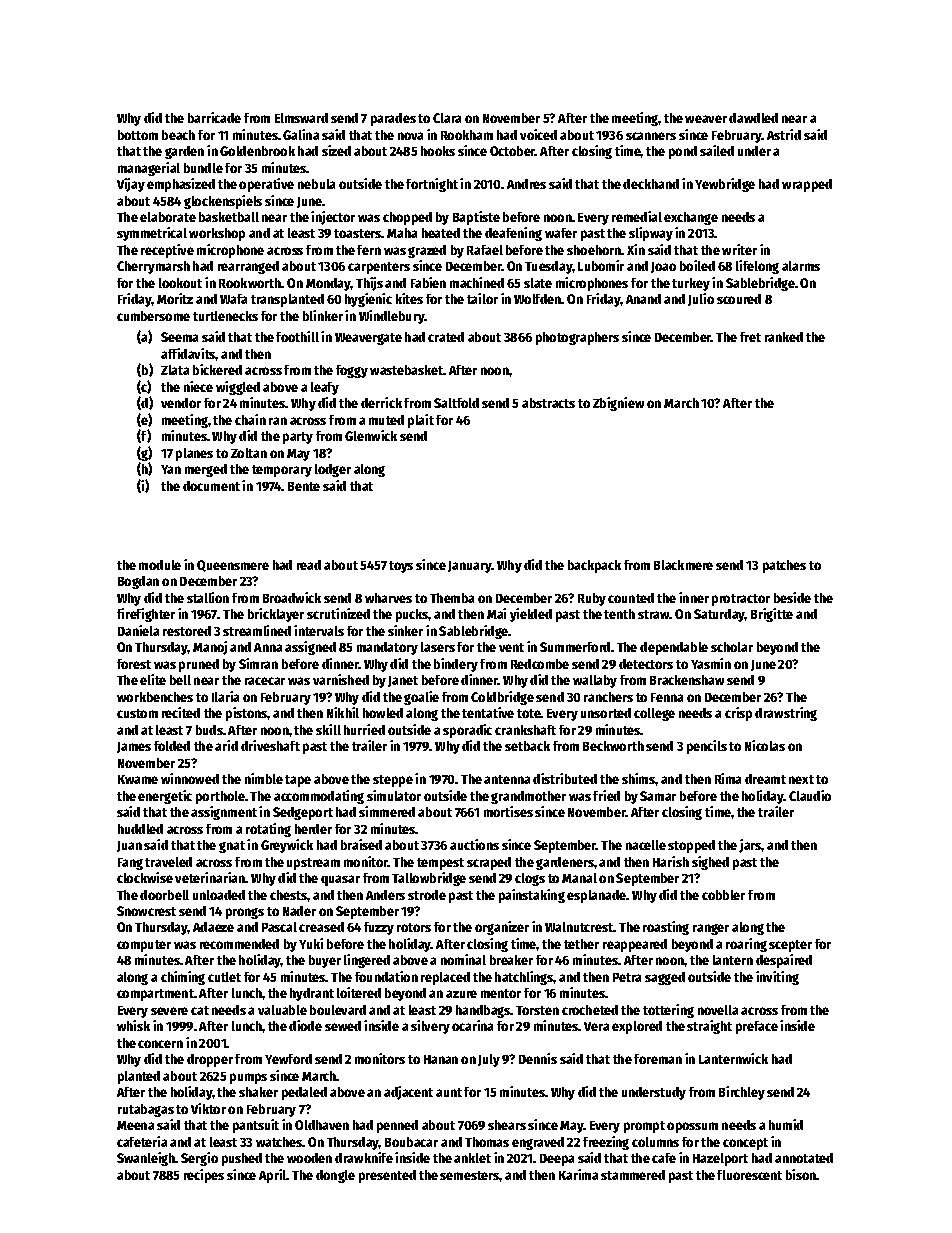 The width and height of the document is (952, 1233). Describe the element at coordinates (258, 1092) in the document. I see `shaker` at that location.
